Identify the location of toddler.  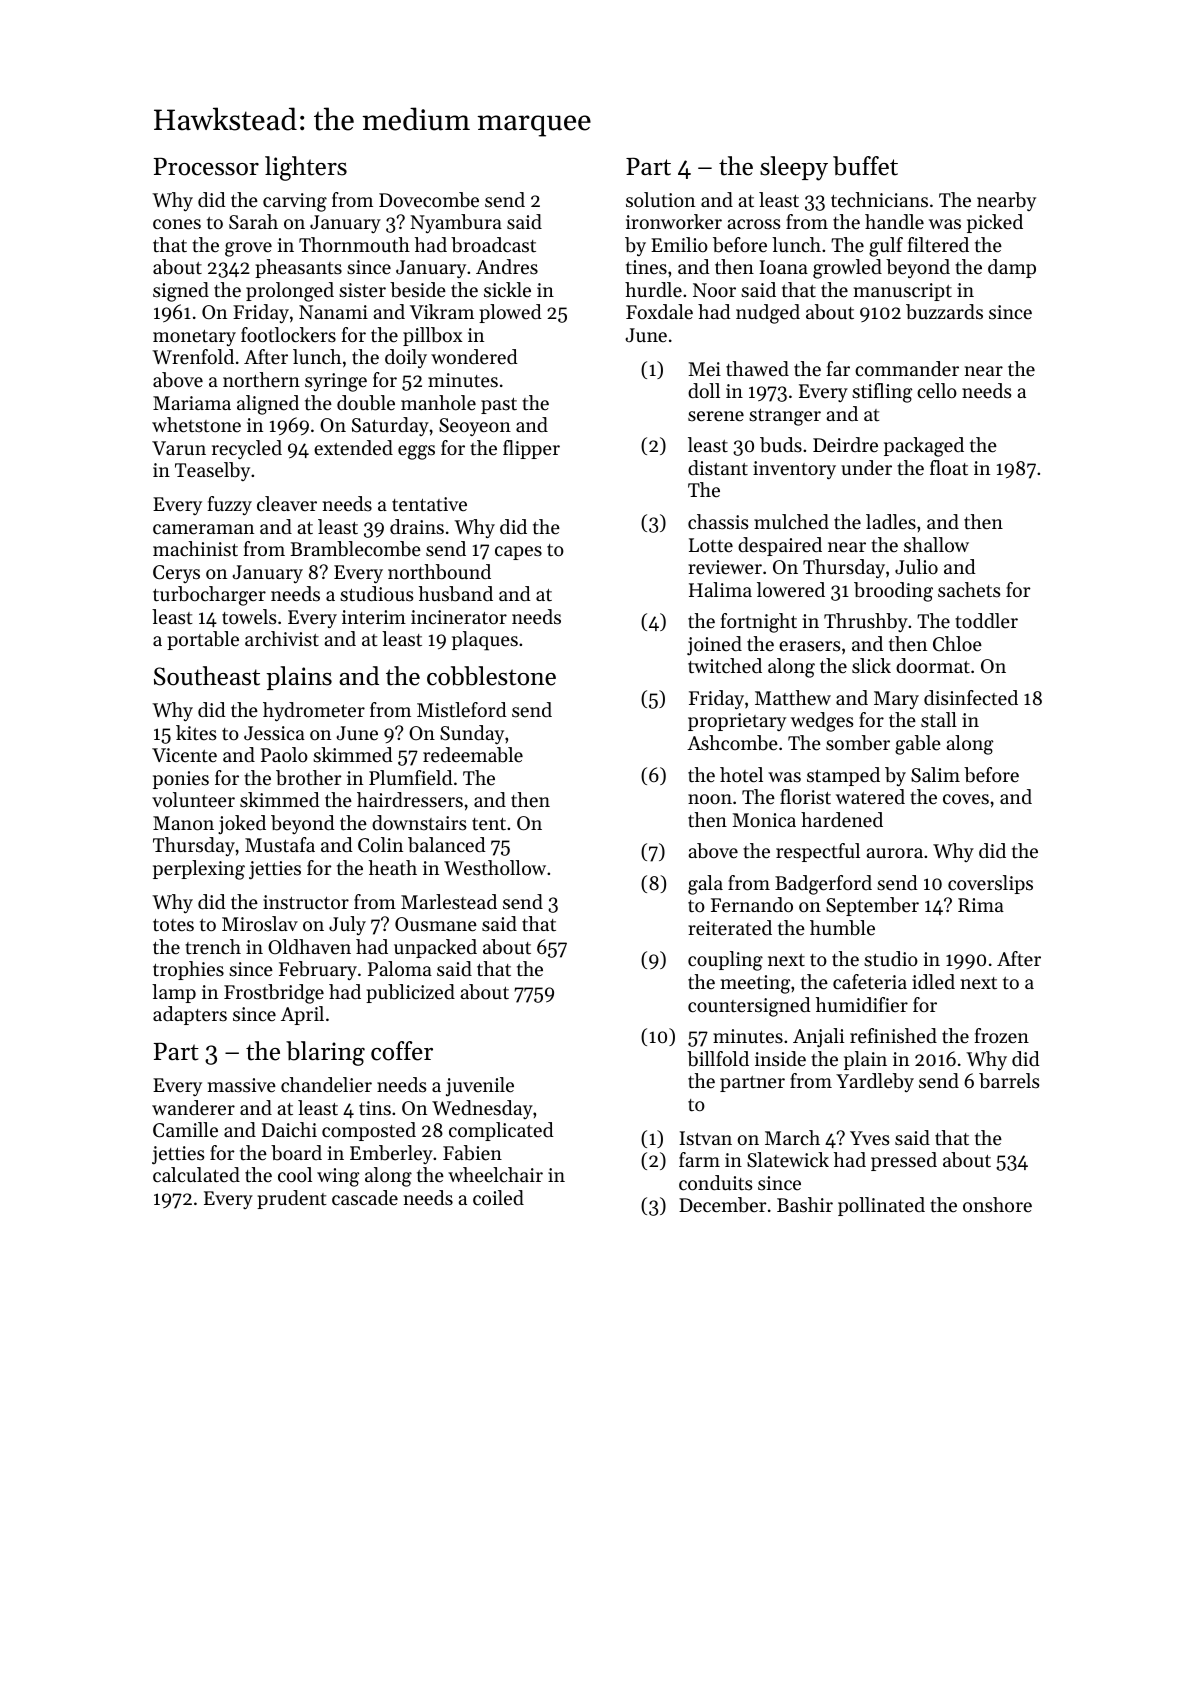
(986, 621).
